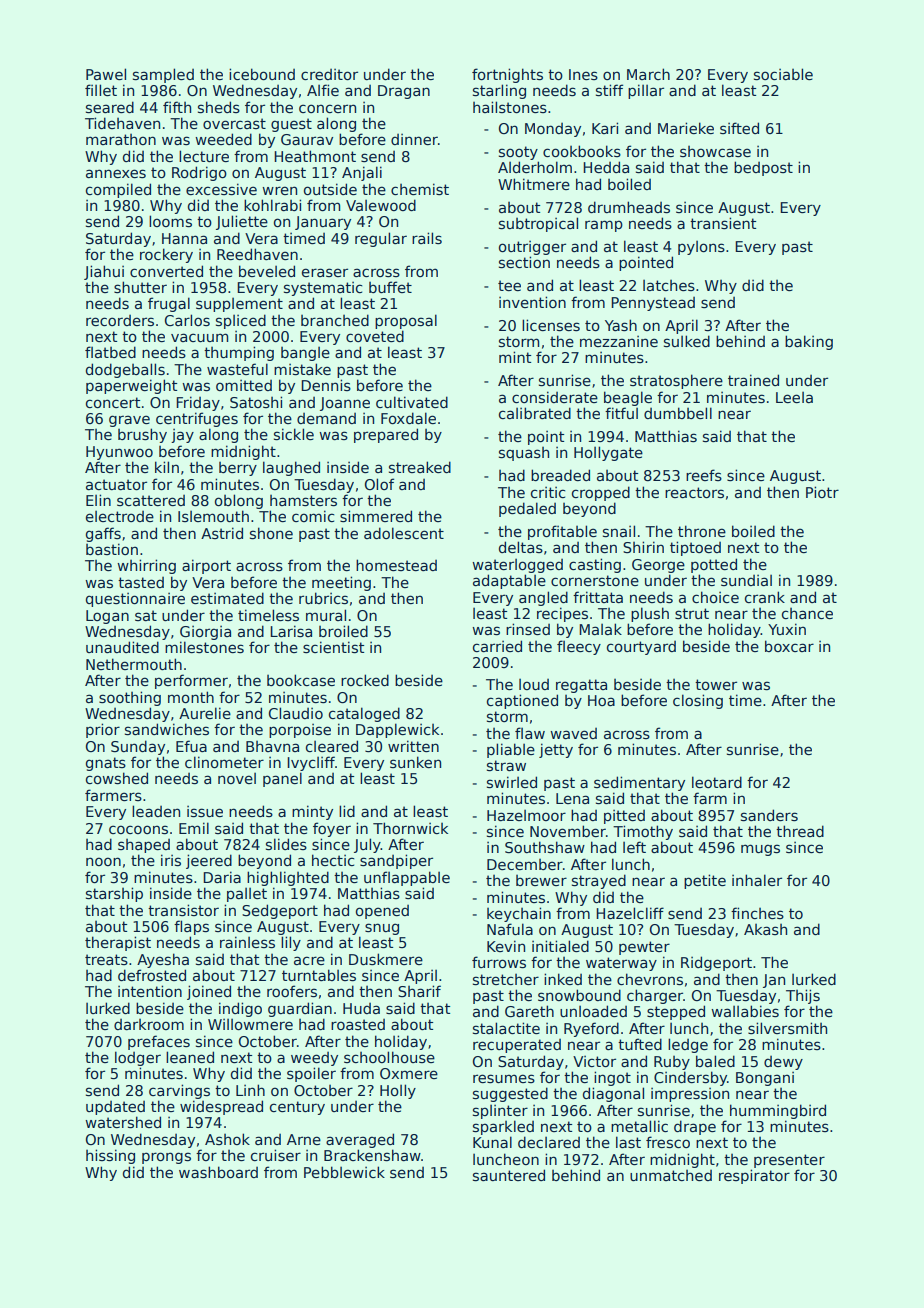 This screenshot has width=924, height=1308. I want to click on kohlrabi, so click(272, 205).
